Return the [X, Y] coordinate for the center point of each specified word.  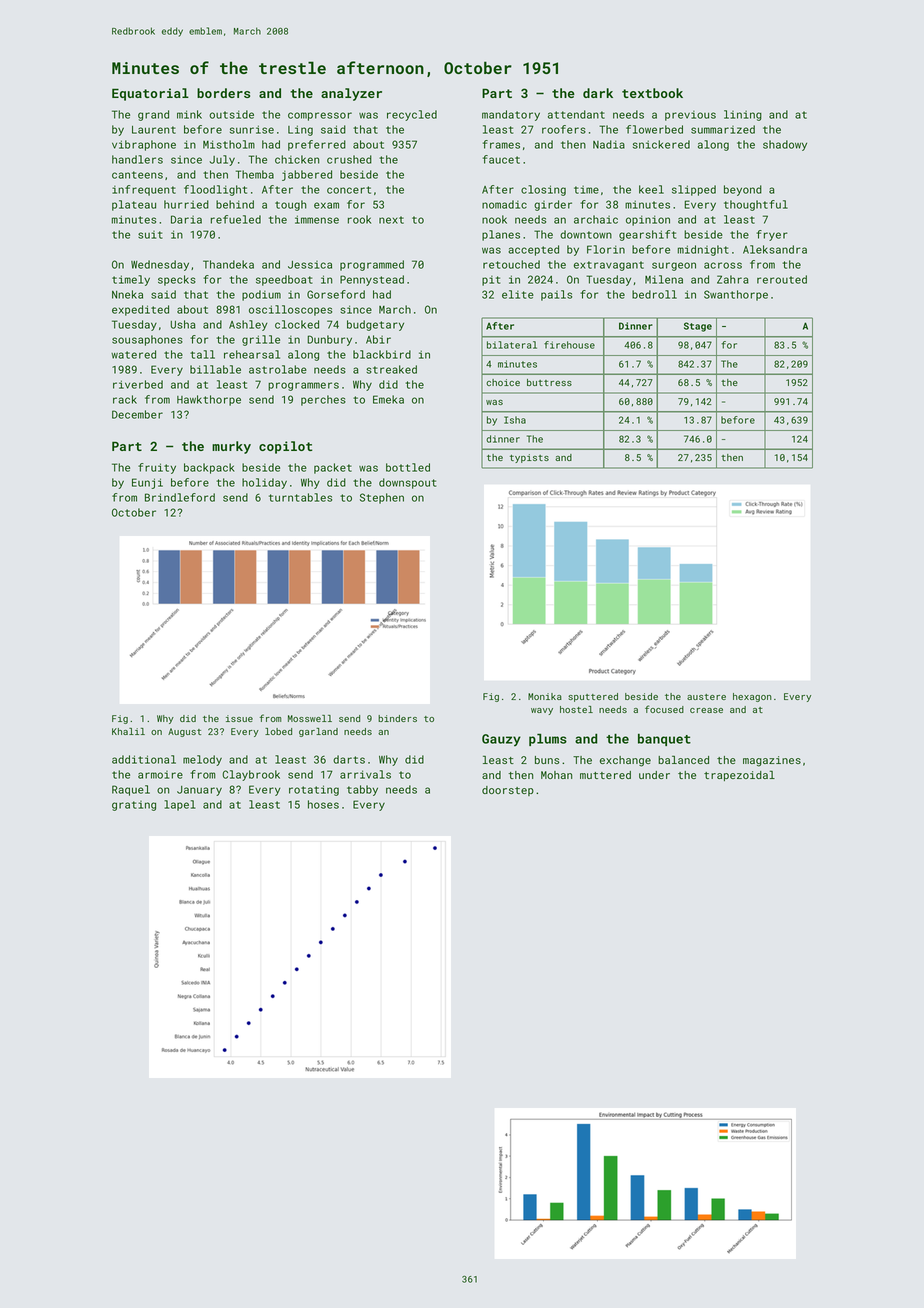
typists [529, 458]
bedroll [654, 294]
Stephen [382, 498]
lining [743, 115]
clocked [297, 324]
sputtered [593, 697]
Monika [545, 696]
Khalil [128, 731]
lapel [180, 805]
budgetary [375, 325]
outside [231, 114]
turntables [300, 497]
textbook [652, 93]
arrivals [365, 774]
